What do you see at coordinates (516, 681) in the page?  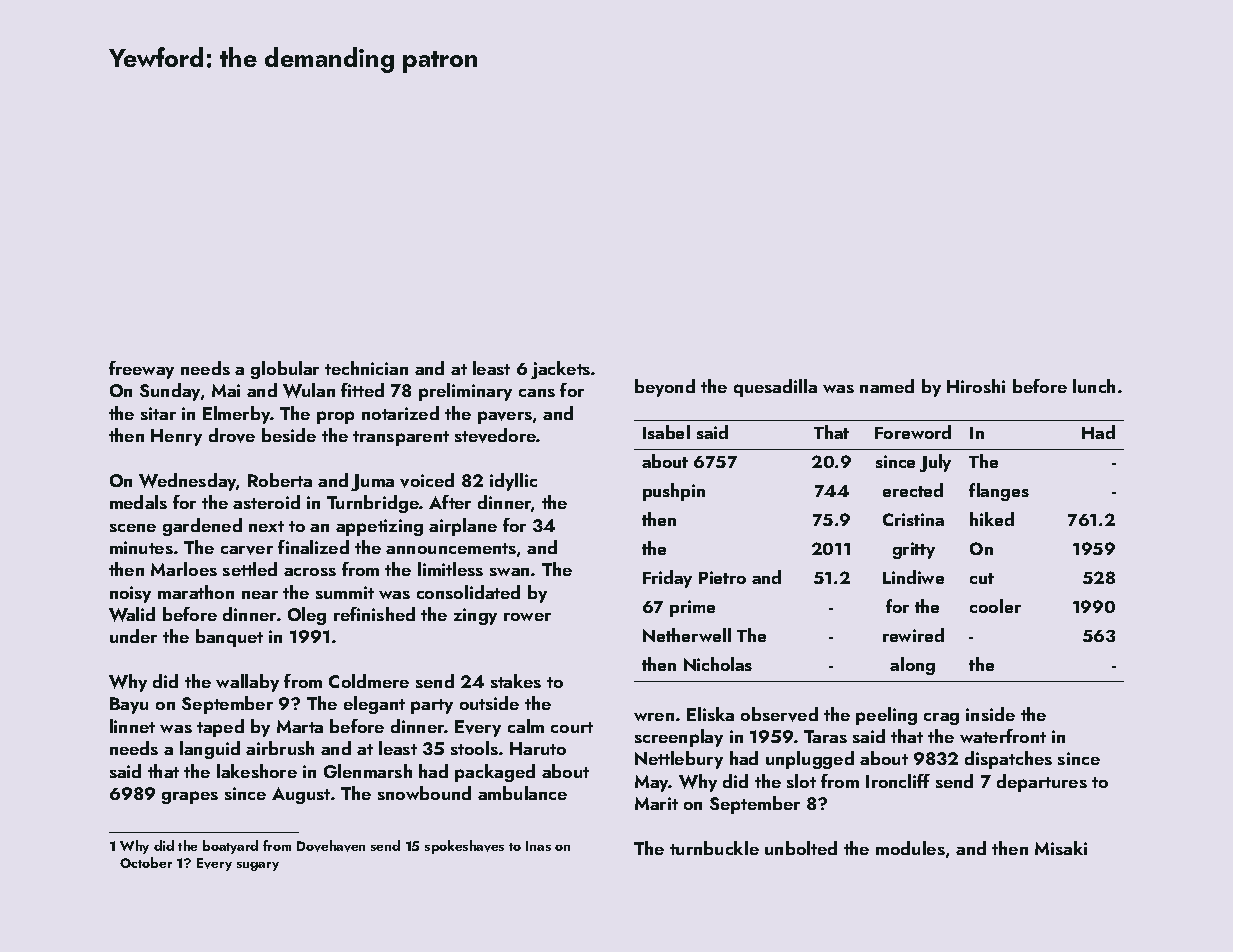 I see `stakes` at bounding box center [516, 681].
